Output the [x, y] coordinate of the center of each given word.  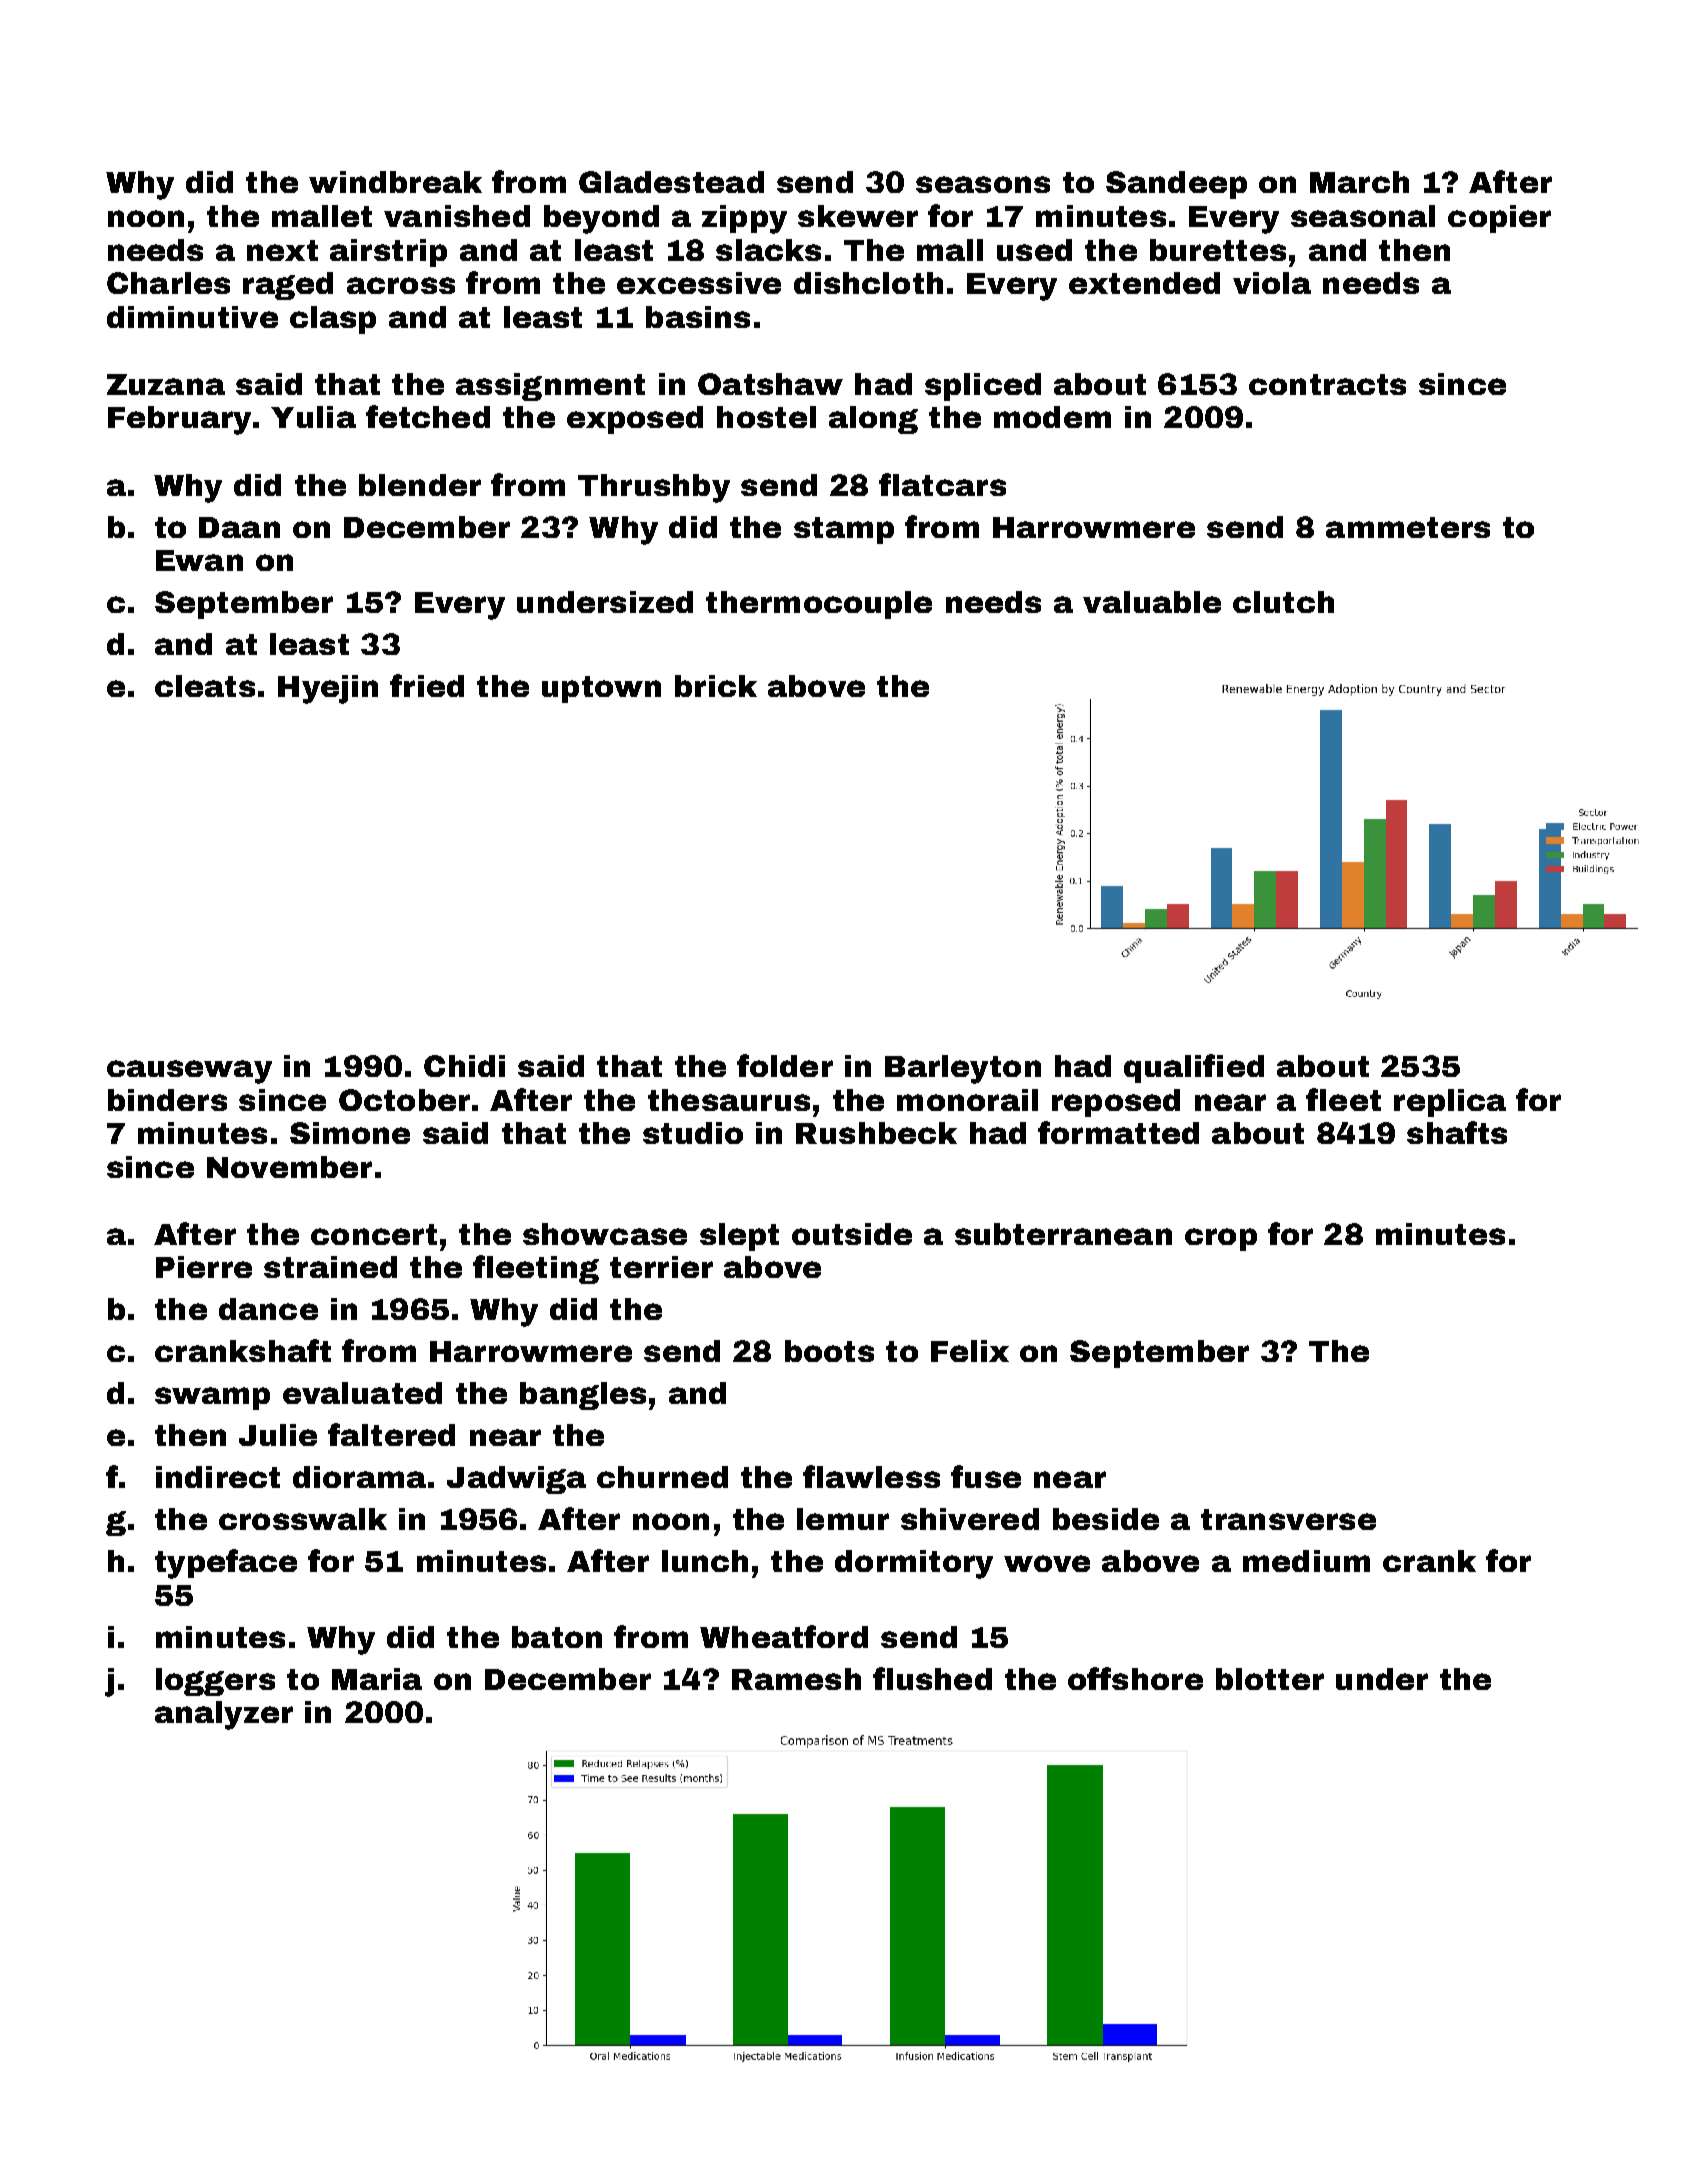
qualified [1194, 1068]
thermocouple [819, 605]
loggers [215, 1682]
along [873, 420]
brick [716, 686]
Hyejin [328, 689]
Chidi [464, 1066]
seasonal [1363, 216]
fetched [428, 416]
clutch [1283, 602]
